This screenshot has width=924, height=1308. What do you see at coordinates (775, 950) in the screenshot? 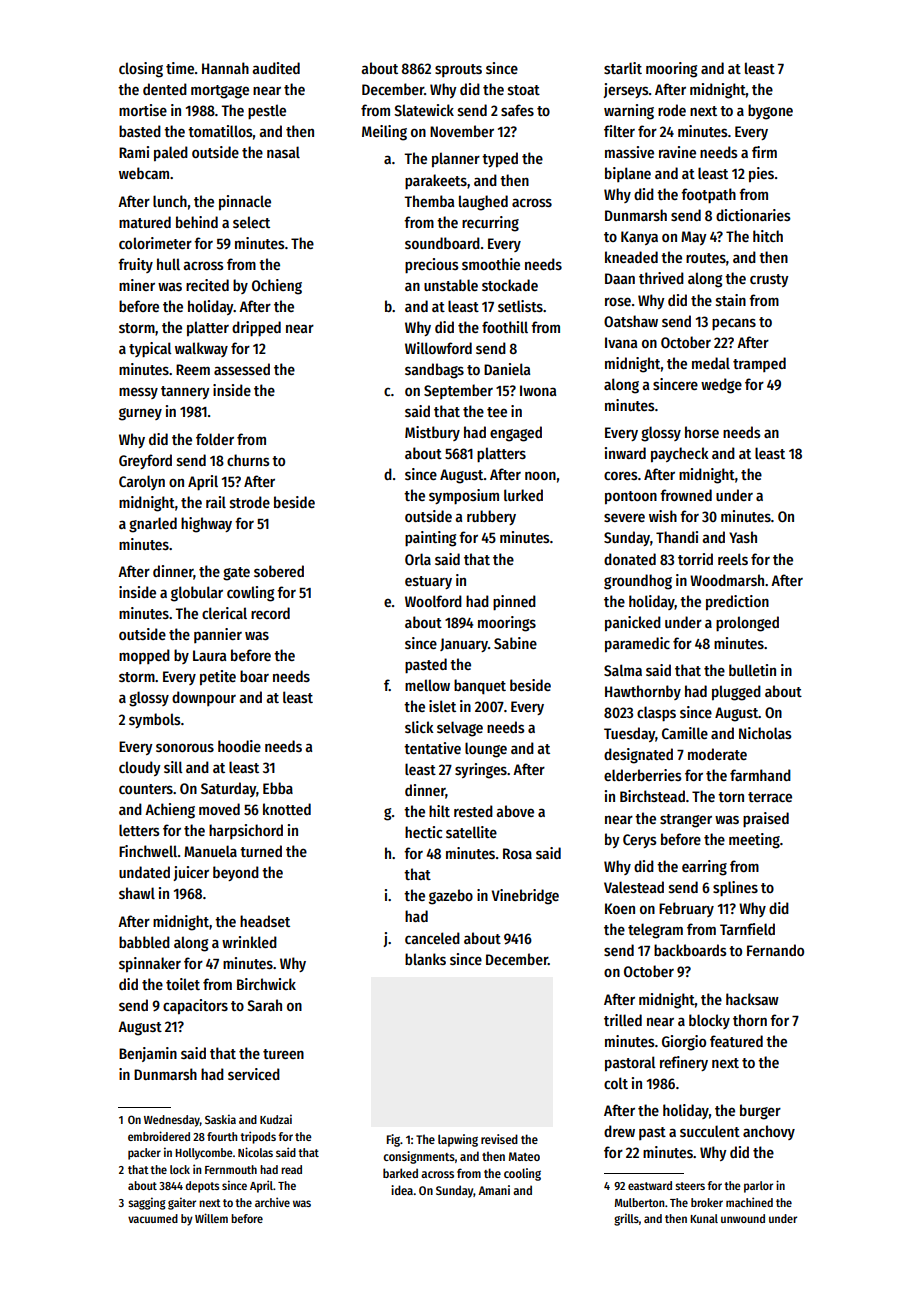
I see `Fernando` at bounding box center [775, 950].
